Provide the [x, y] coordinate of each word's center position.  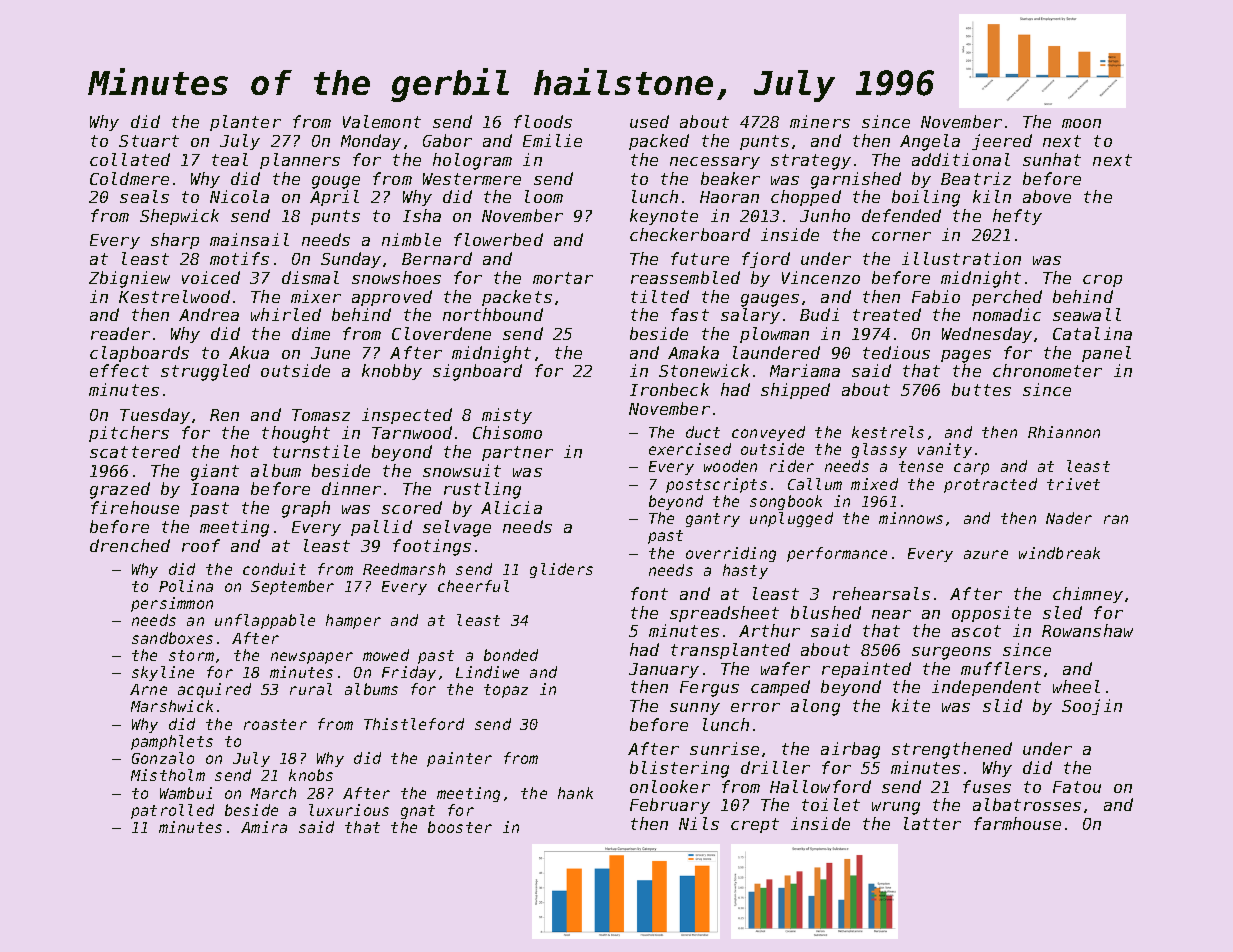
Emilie [552, 140]
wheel [1076, 686]
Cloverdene [441, 333]
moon [1081, 123]
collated [130, 159]
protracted [990, 485]
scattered [135, 451]
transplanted [730, 651]
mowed [386, 655]
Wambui [186, 793]
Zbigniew [129, 279]
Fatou [1077, 787]
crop [1102, 281]
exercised [690, 449]
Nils [699, 823]
